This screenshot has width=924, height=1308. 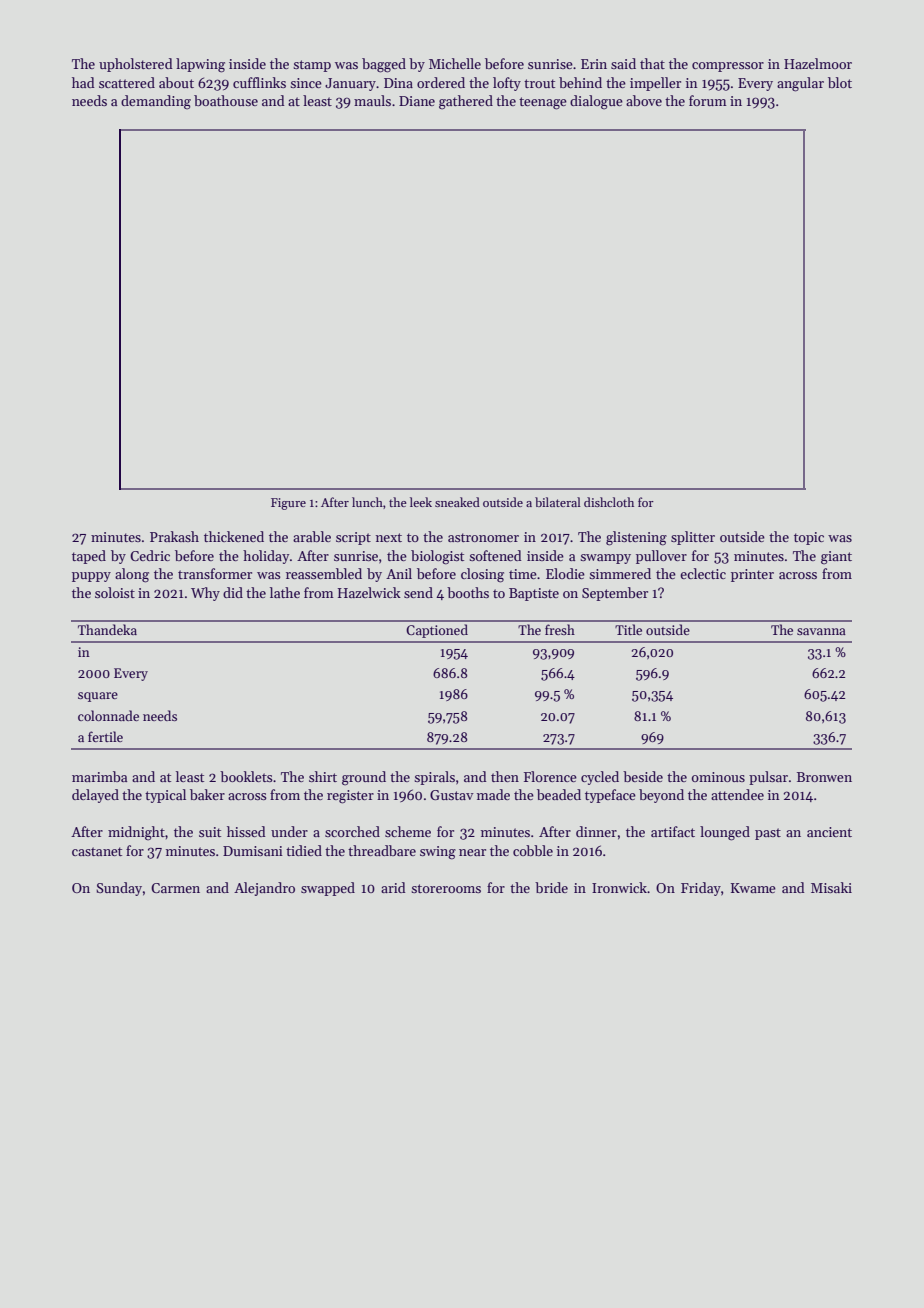 I want to click on bride, so click(x=551, y=887).
